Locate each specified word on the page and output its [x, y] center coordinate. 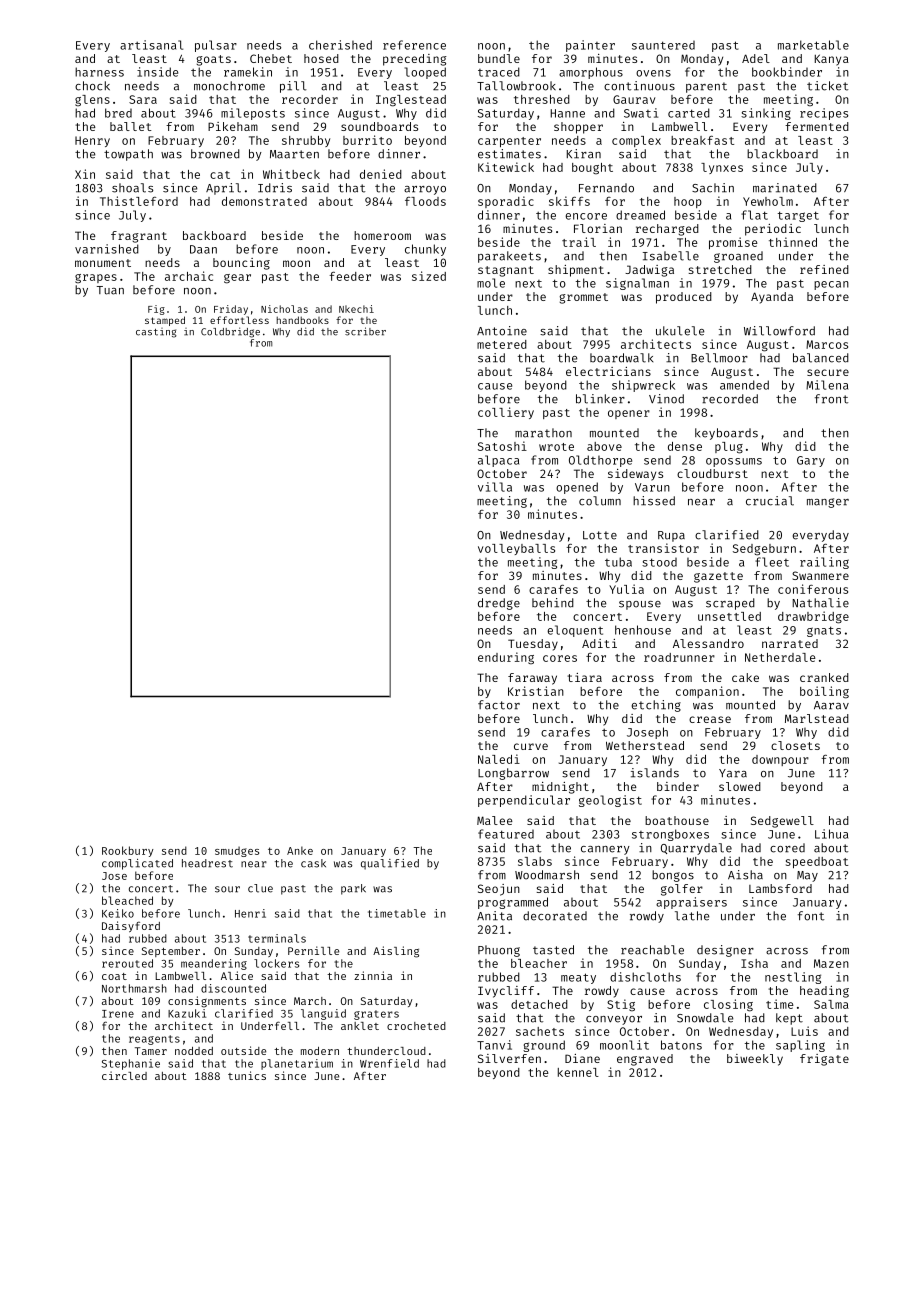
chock [92, 86]
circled [124, 1075]
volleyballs [516, 549]
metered [502, 344]
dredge [499, 604]
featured [506, 834]
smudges [237, 852]
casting [156, 333]
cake [745, 677]
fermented [817, 126]
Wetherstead [645, 745]
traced [499, 72]
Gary [811, 461]
